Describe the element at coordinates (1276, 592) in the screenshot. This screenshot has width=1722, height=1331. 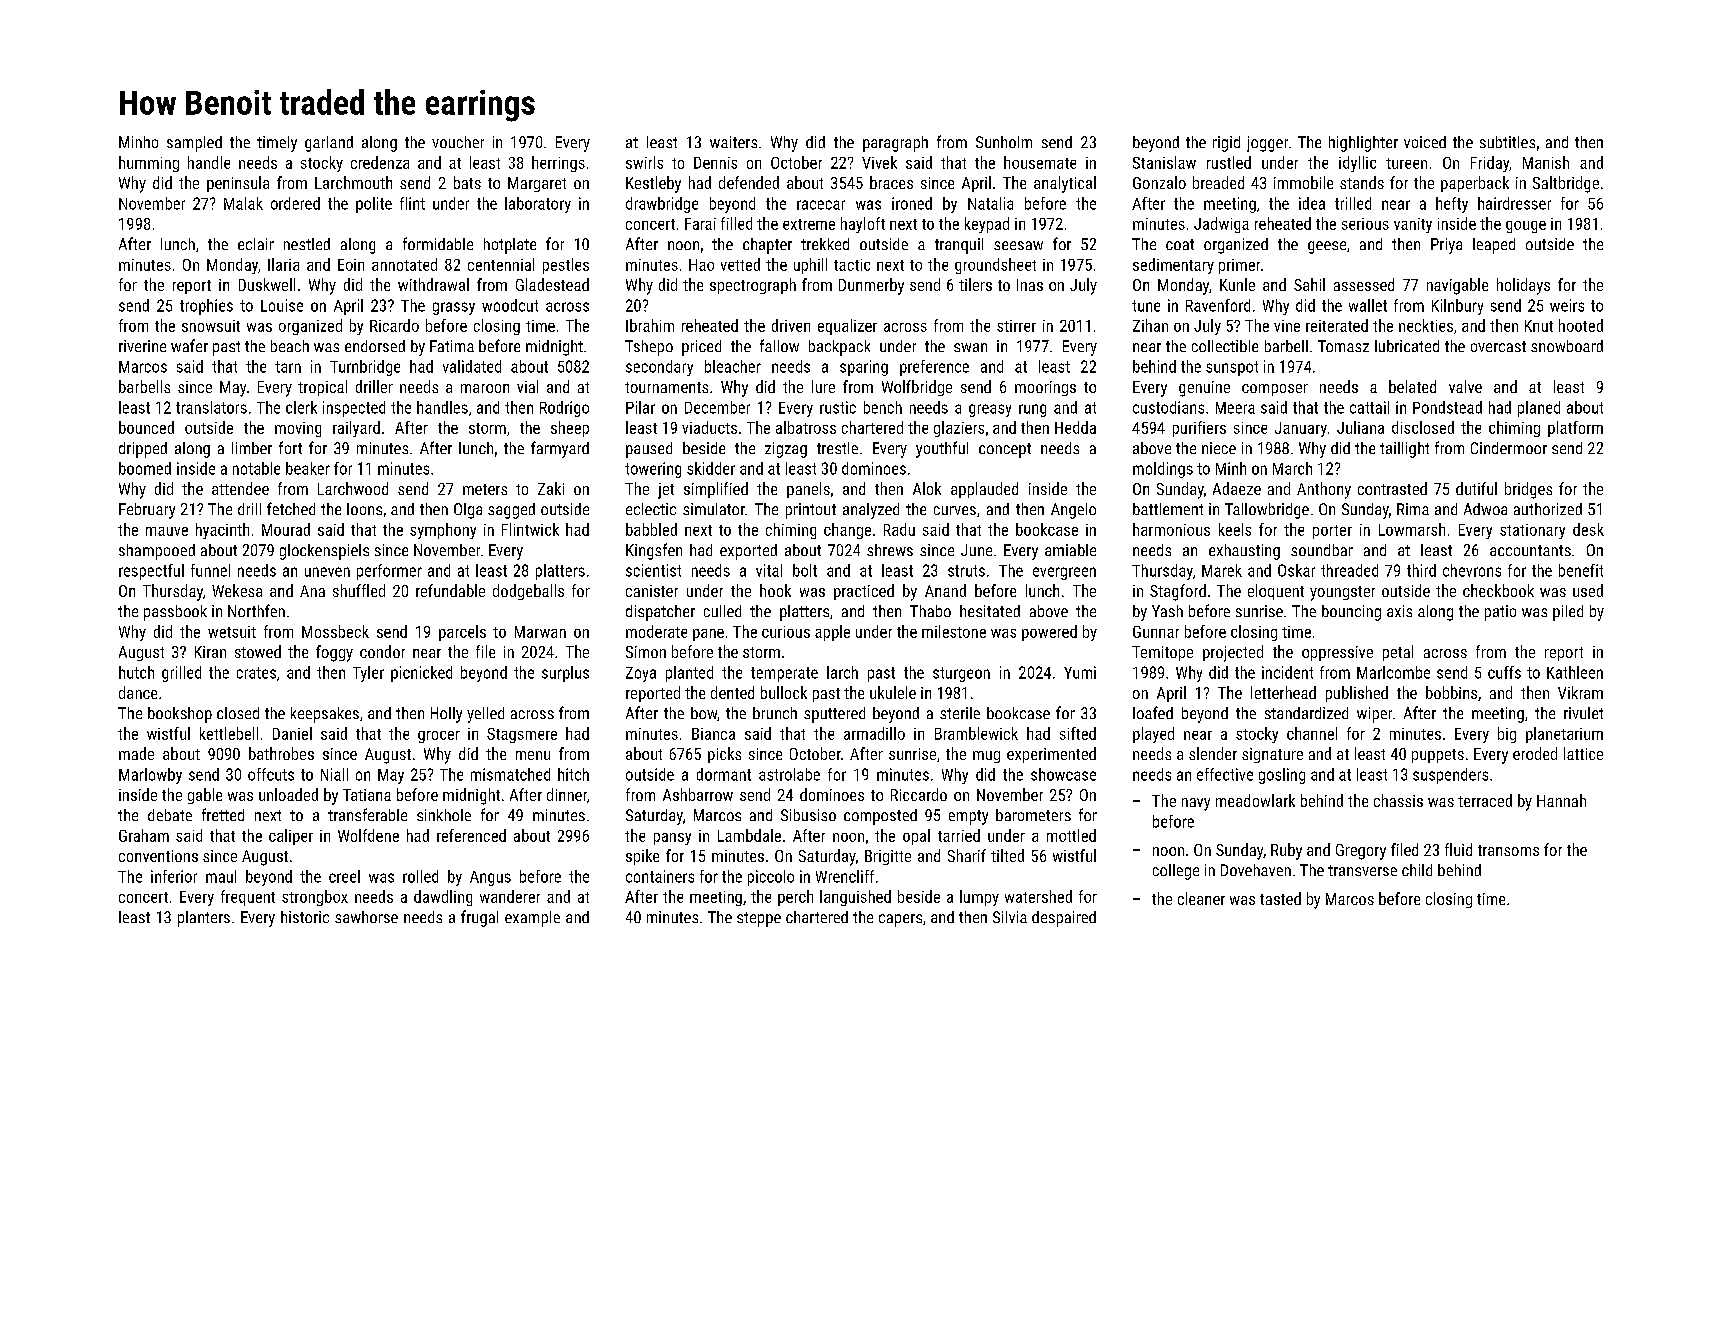
I see `eloquent` at that location.
